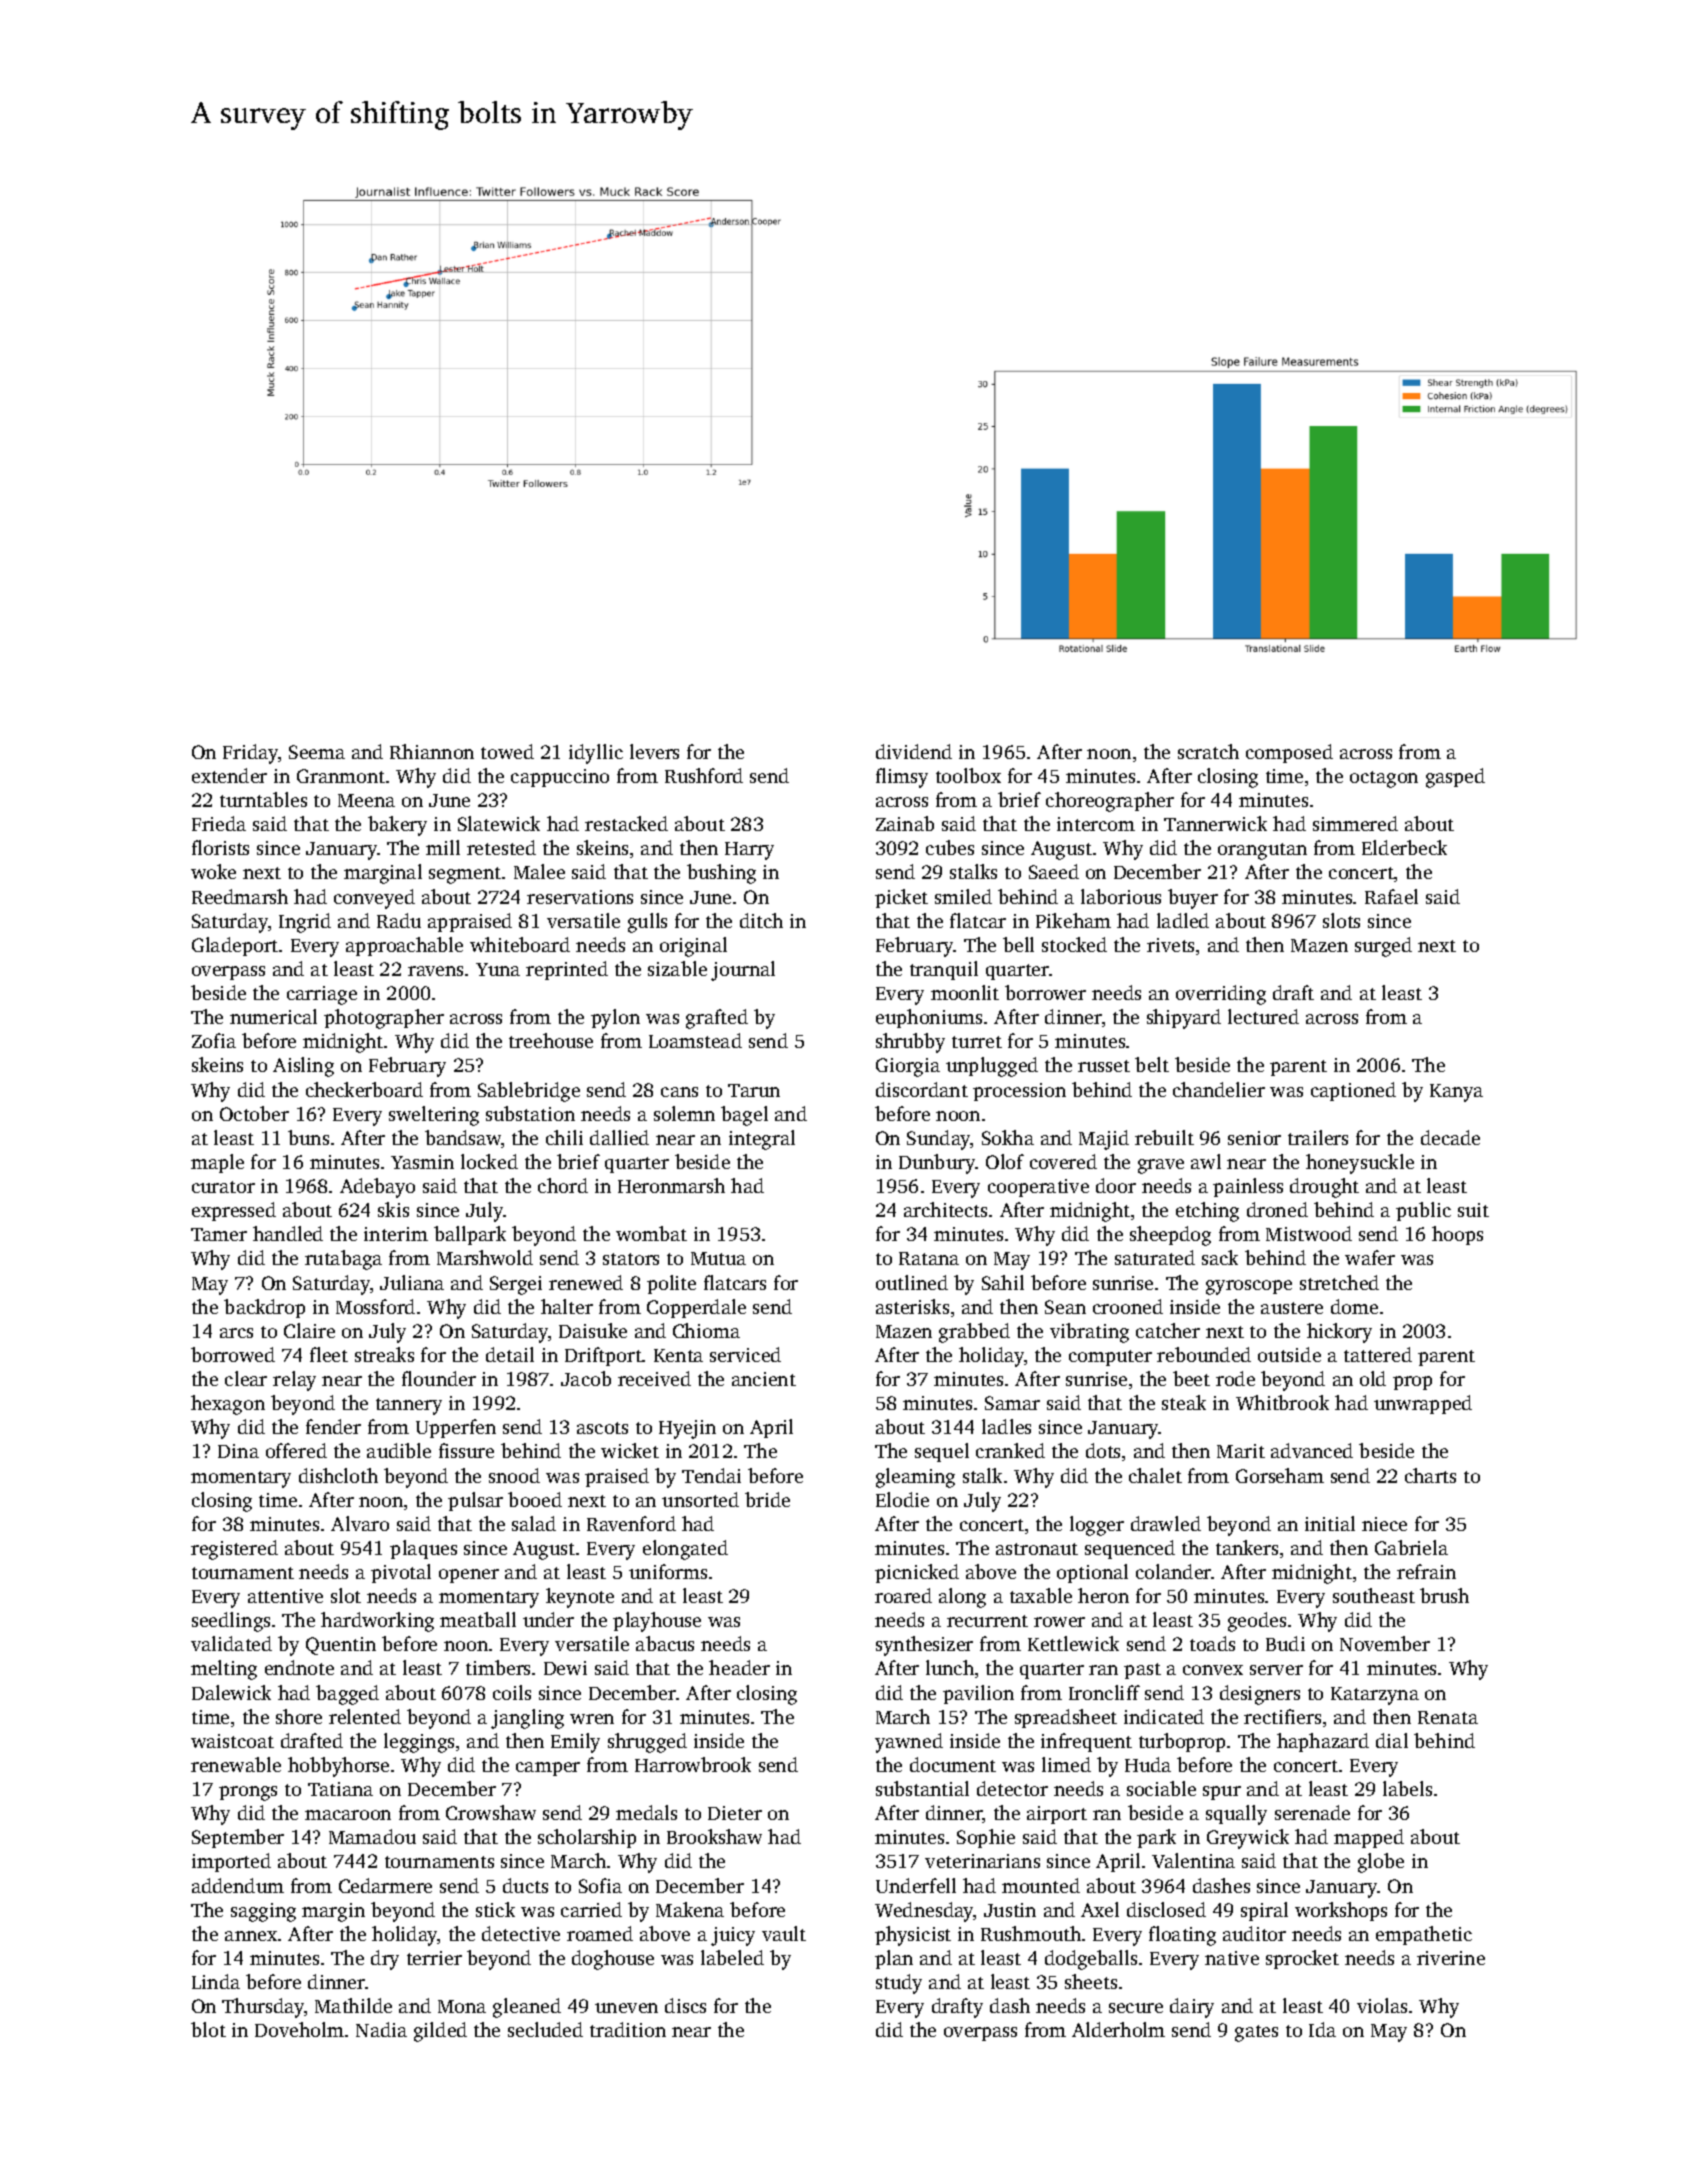  Describe the element at coordinates (236, 1333) in the screenshot. I see `arcs` at that location.
